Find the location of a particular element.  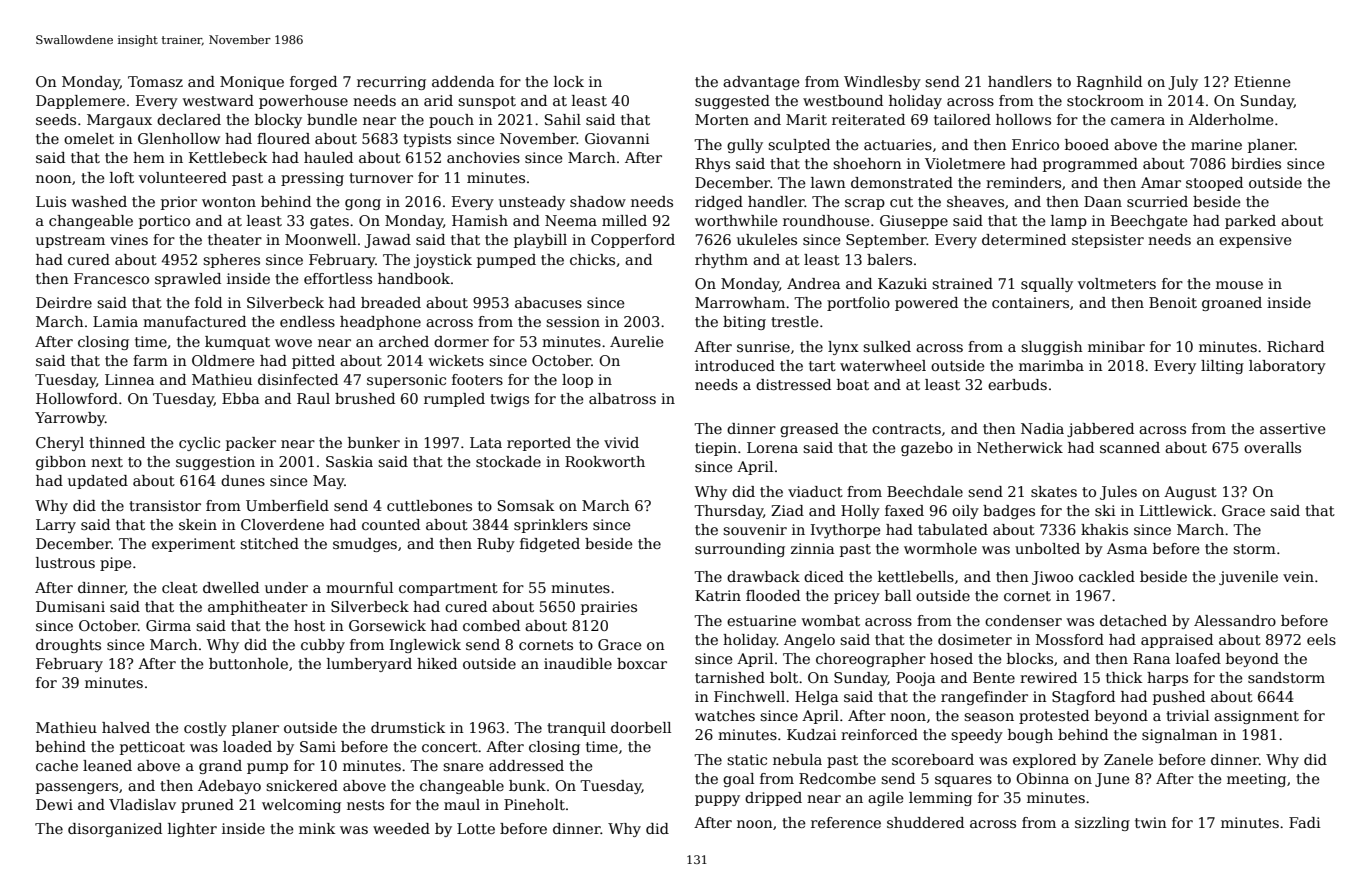

disorganized is located at coordinates (115, 830).
